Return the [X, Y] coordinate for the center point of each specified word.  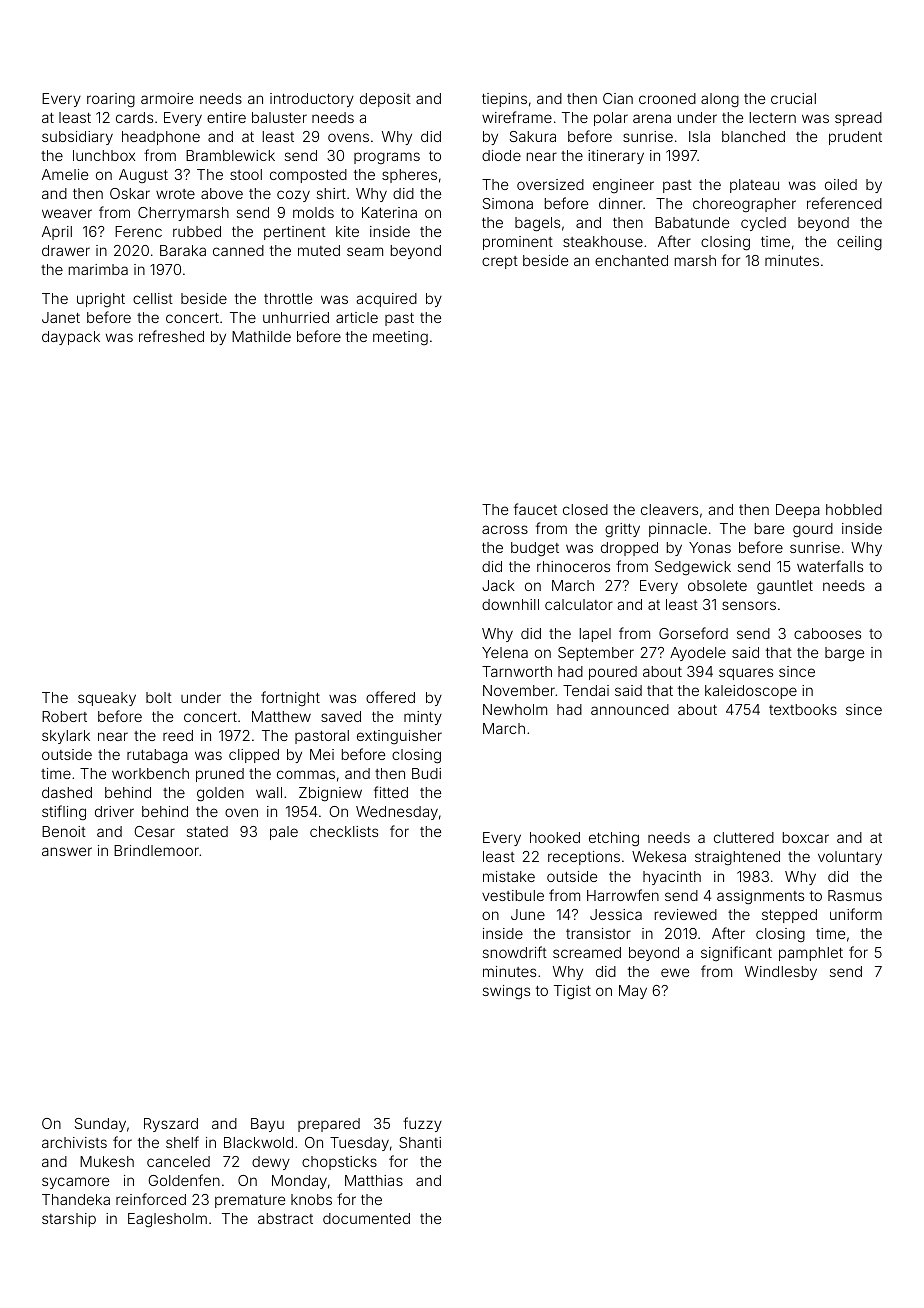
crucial [793, 98]
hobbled [854, 509]
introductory [312, 100]
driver [114, 811]
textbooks [803, 709]
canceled [178, 1161]
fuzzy [422, 1124]
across [505, 529]
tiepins [504, 100]
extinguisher [399, 737]
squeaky [107, 699]
